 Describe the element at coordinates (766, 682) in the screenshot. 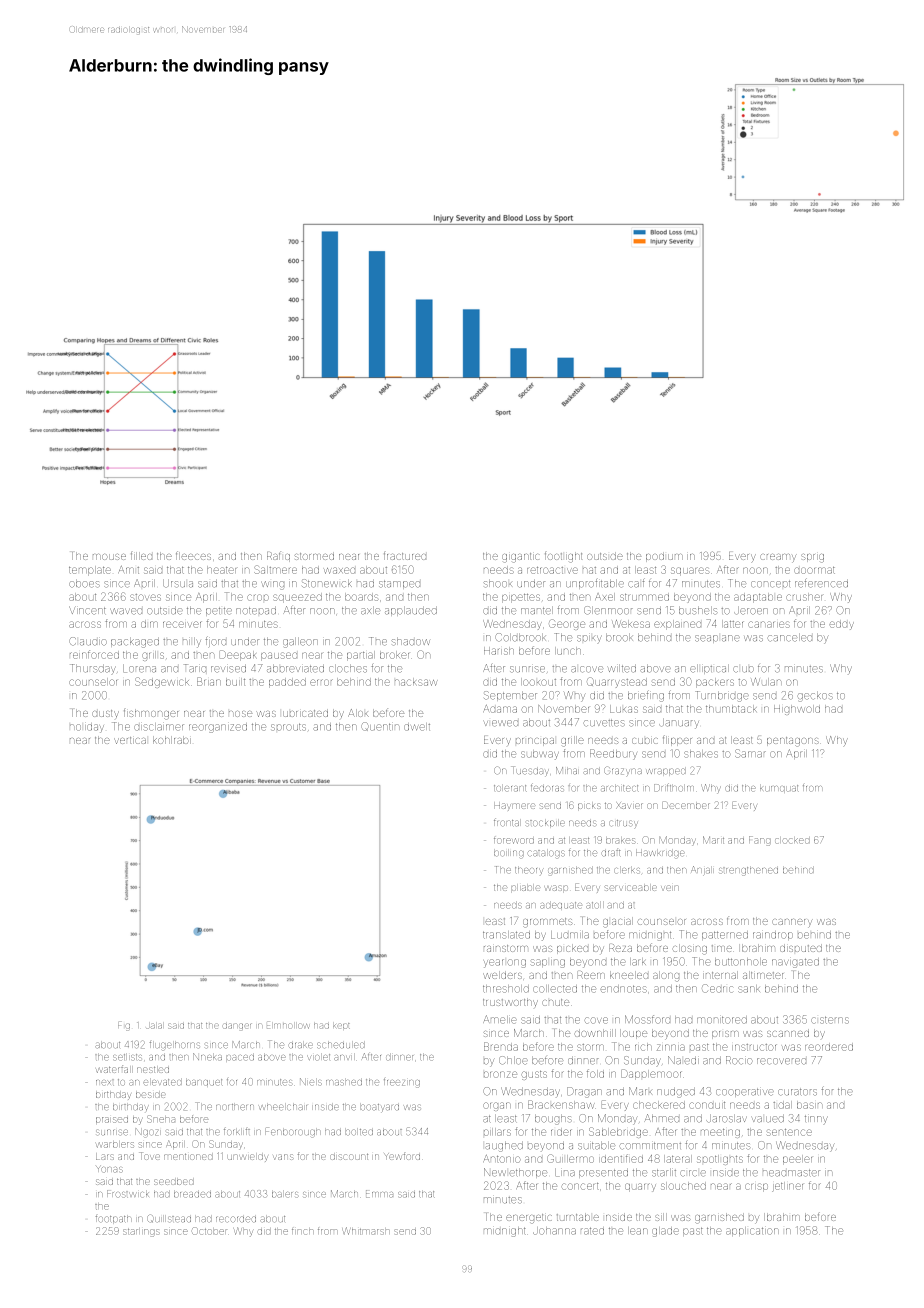

I see `Wulan` at that location.
